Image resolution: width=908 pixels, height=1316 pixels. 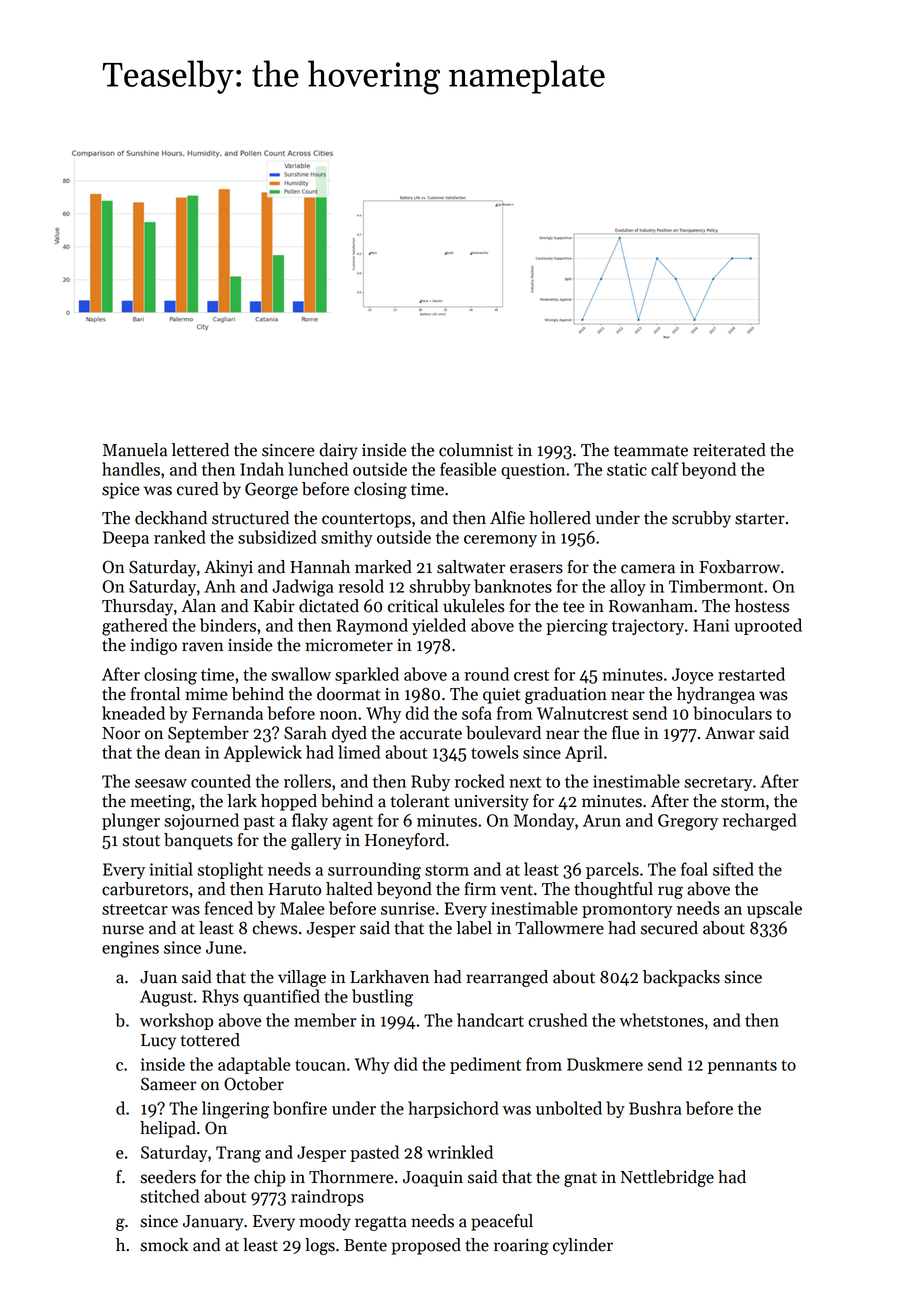 What do you see at coordinates (320, 1246) in the screenshot?
I see `logs` at bounding box center [320, 1246].
